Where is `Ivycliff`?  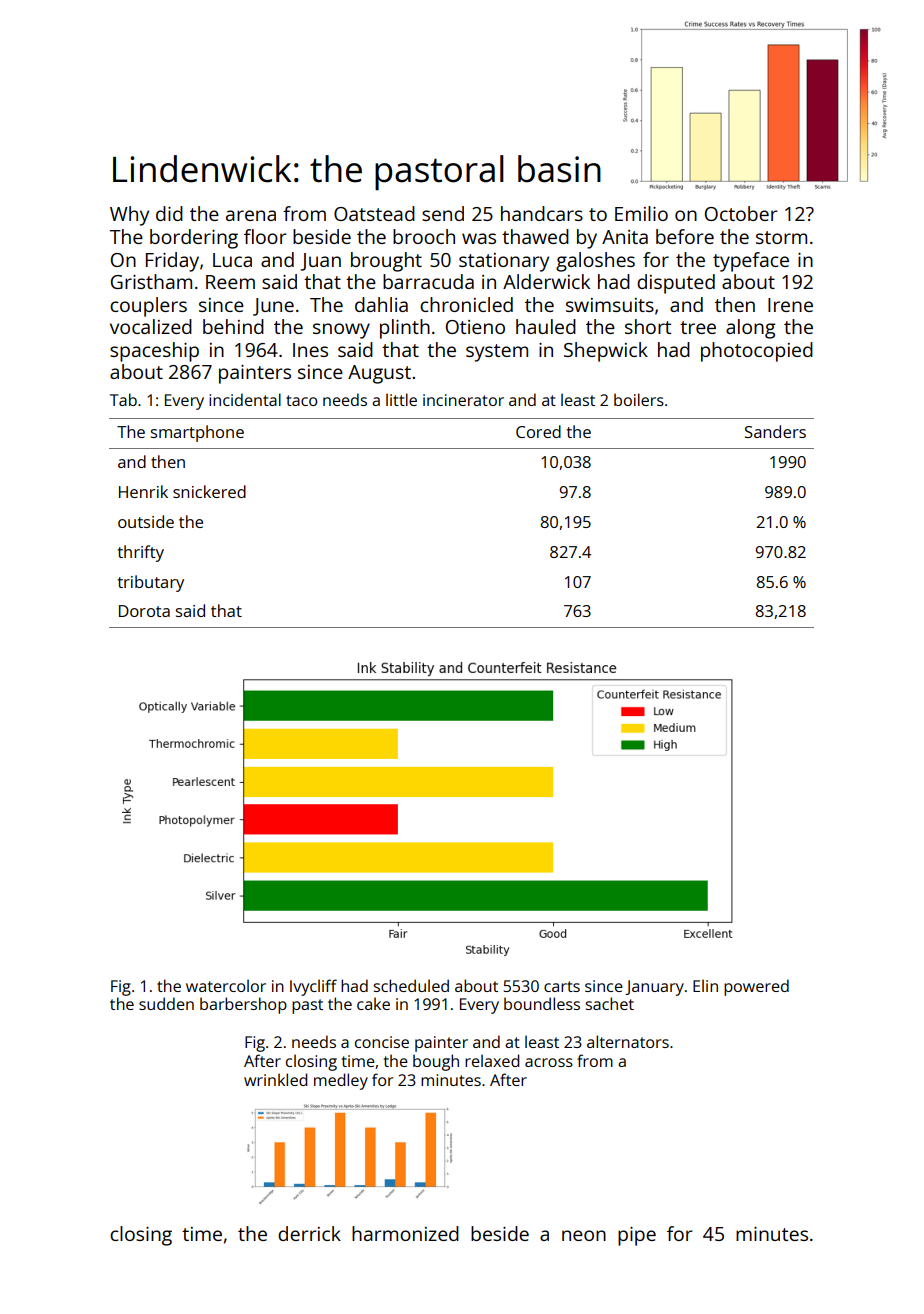 Ivycliff is located at coordinates (313, 987).
